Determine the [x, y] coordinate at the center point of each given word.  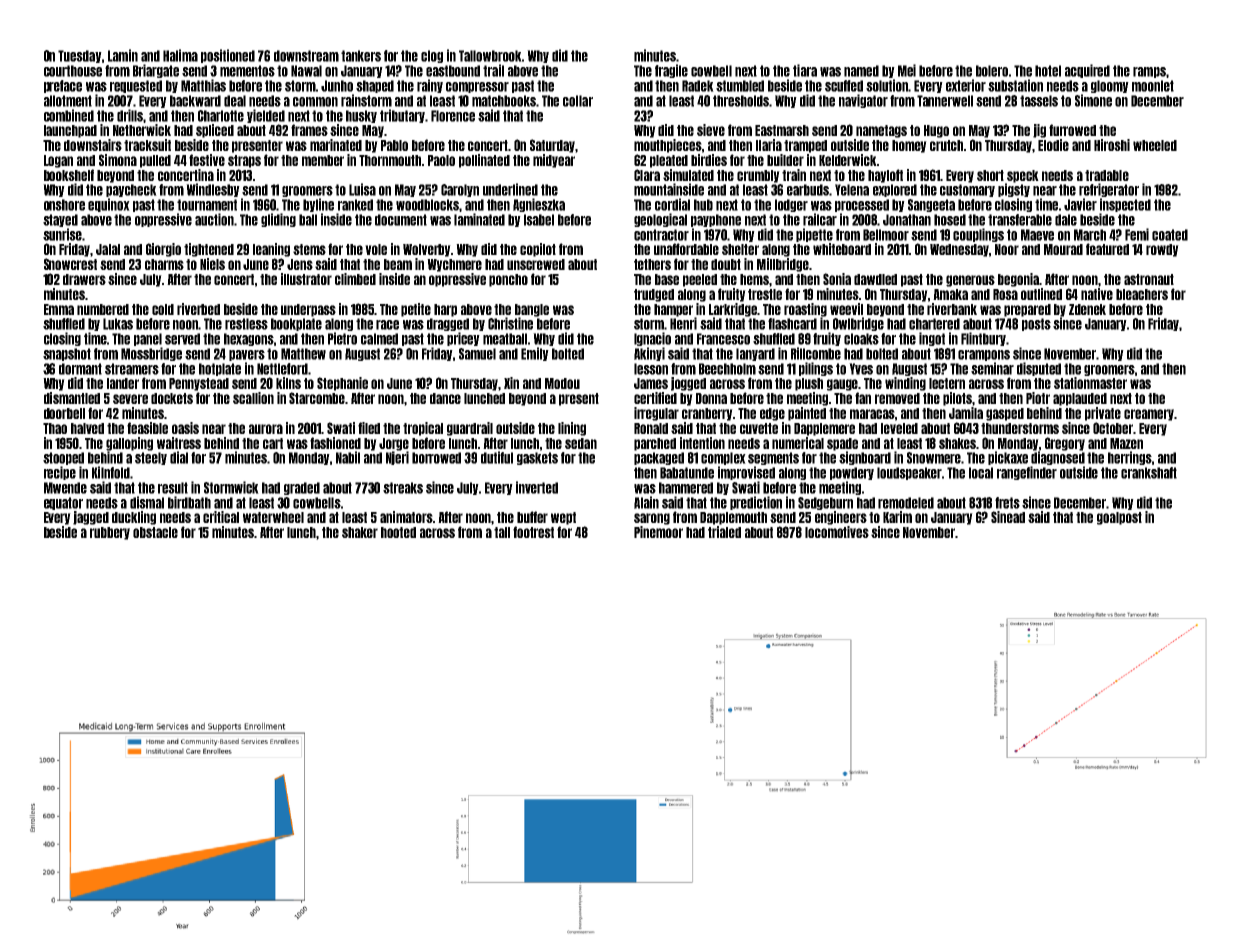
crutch [946, 145]
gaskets [537, 458]
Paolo [441, 160]
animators [406, 517]
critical [221, 517]
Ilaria [769, 145]
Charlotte [221, 116]
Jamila [966, 413]
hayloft [885, 176]
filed [369, 428]
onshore [64, 205]
